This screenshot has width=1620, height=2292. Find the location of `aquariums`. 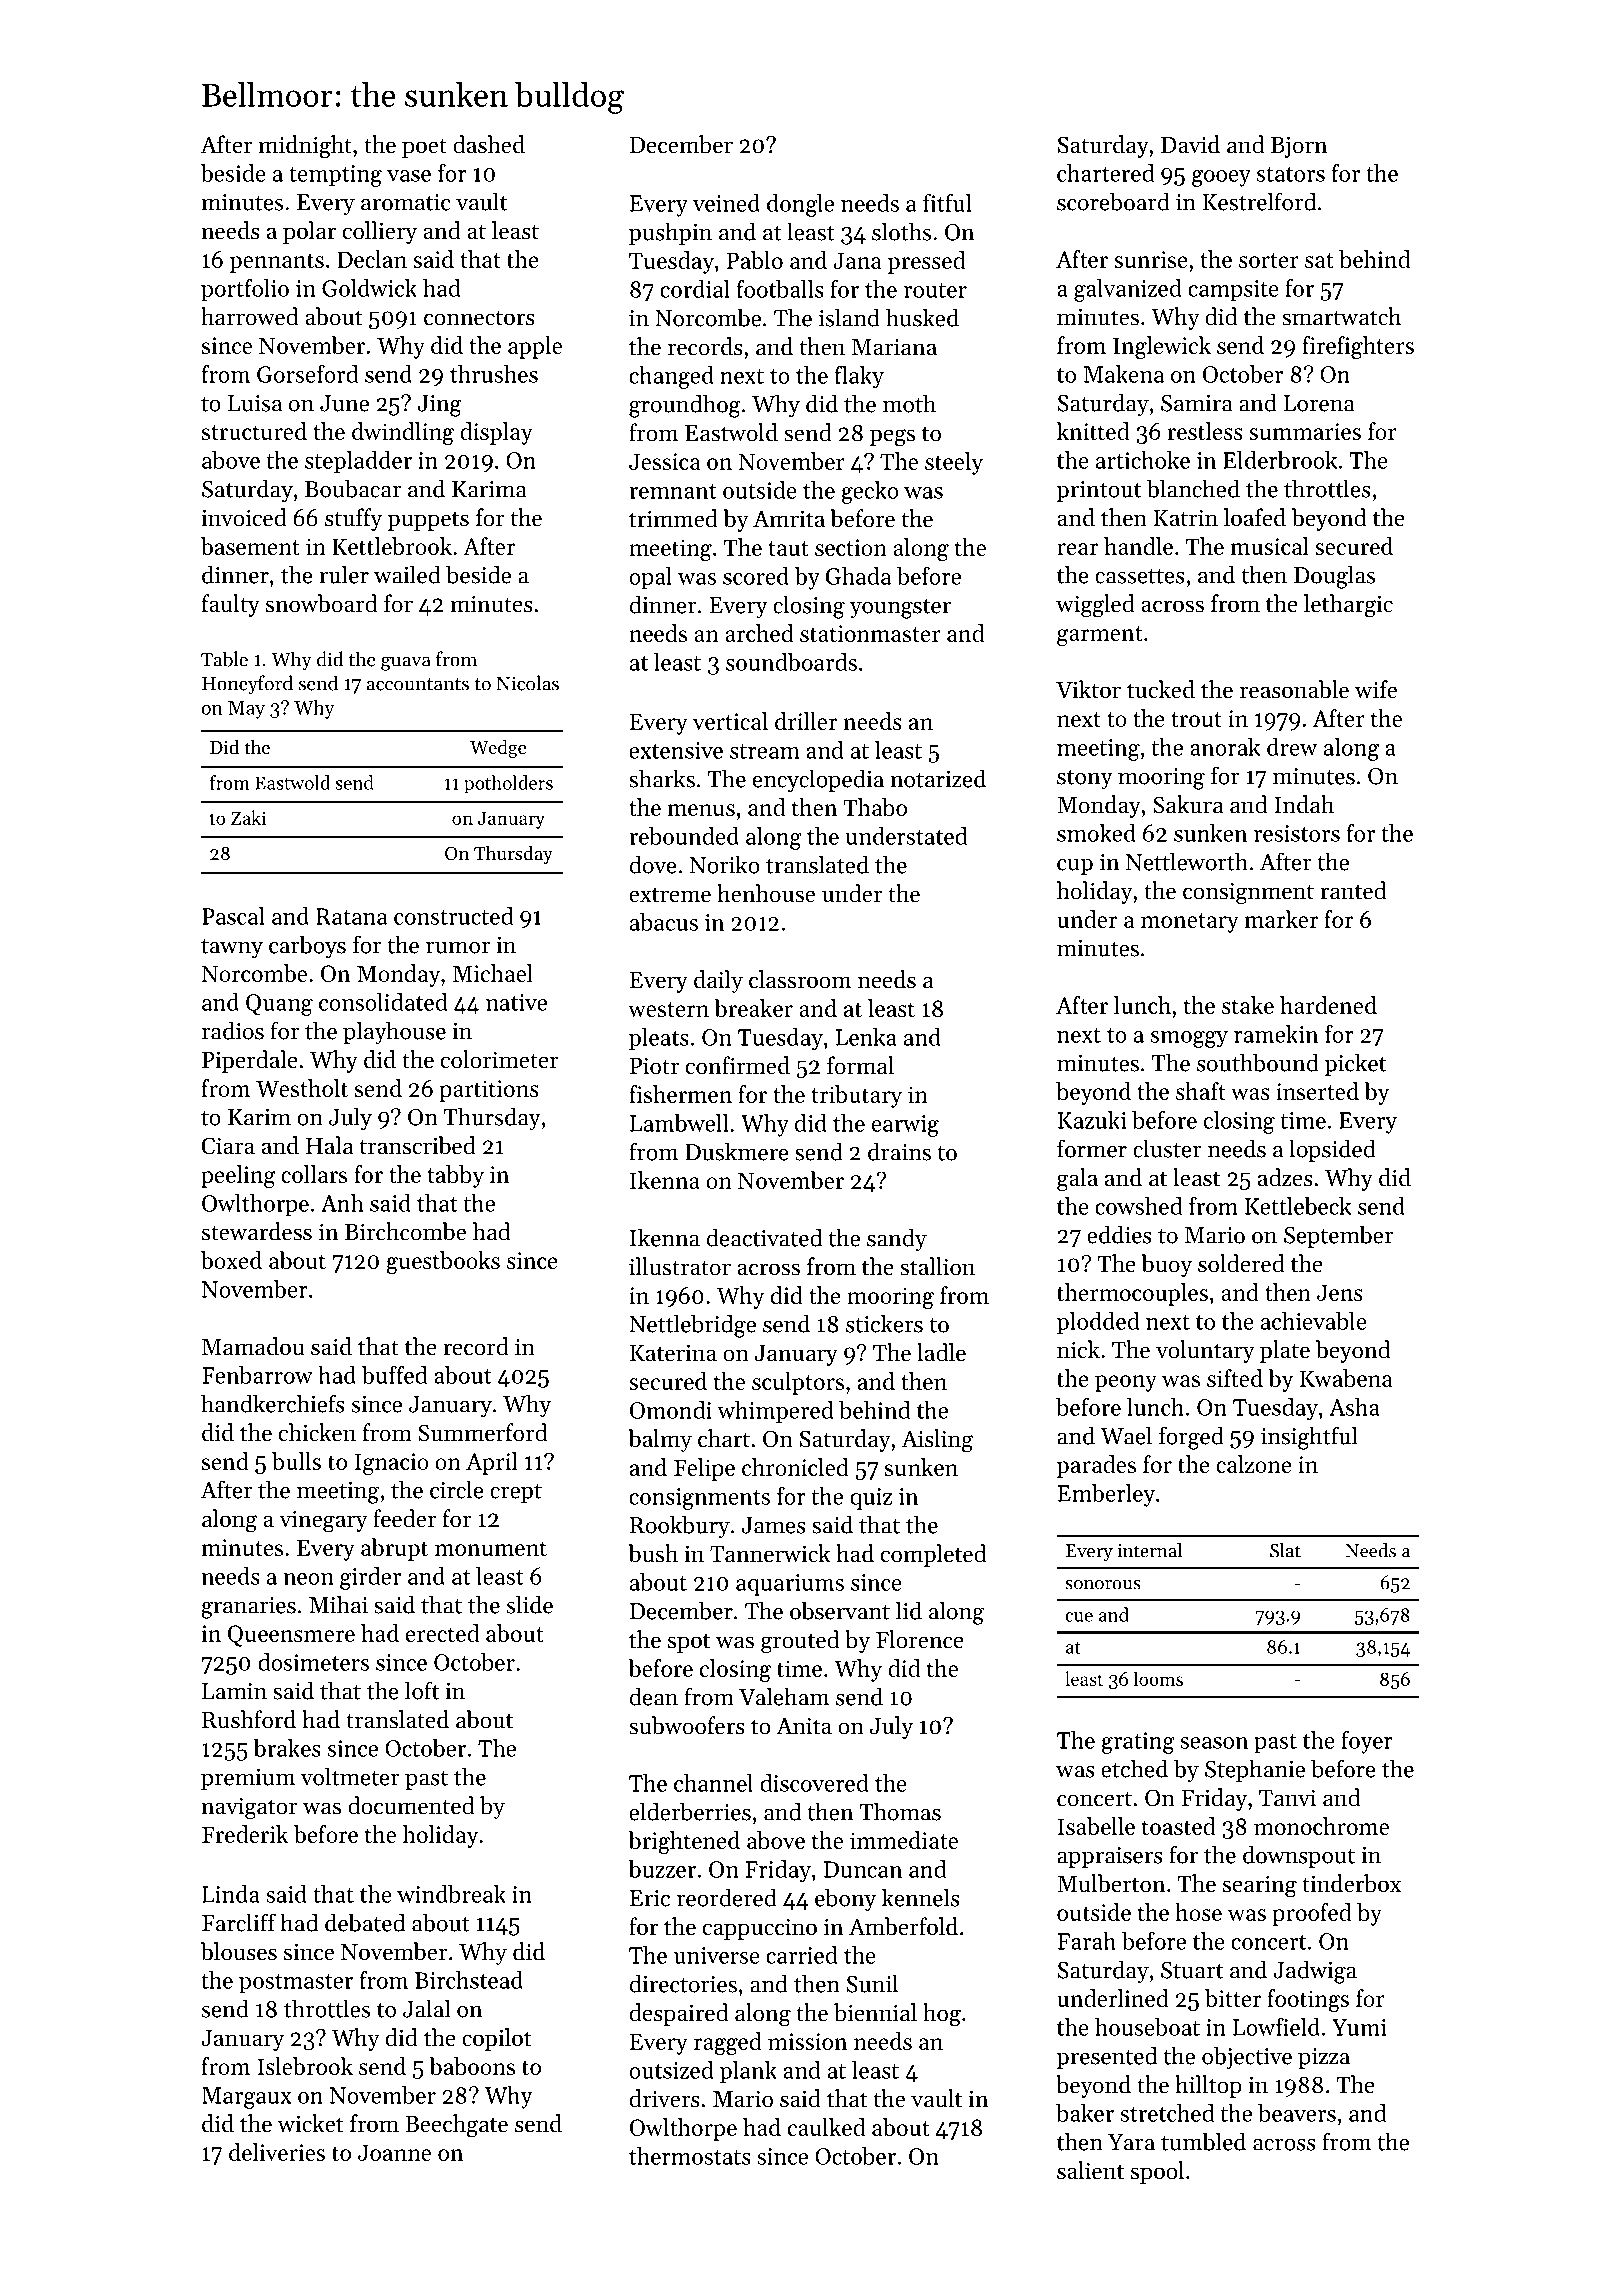

aquariums is located at coordinates (790, 1585).
